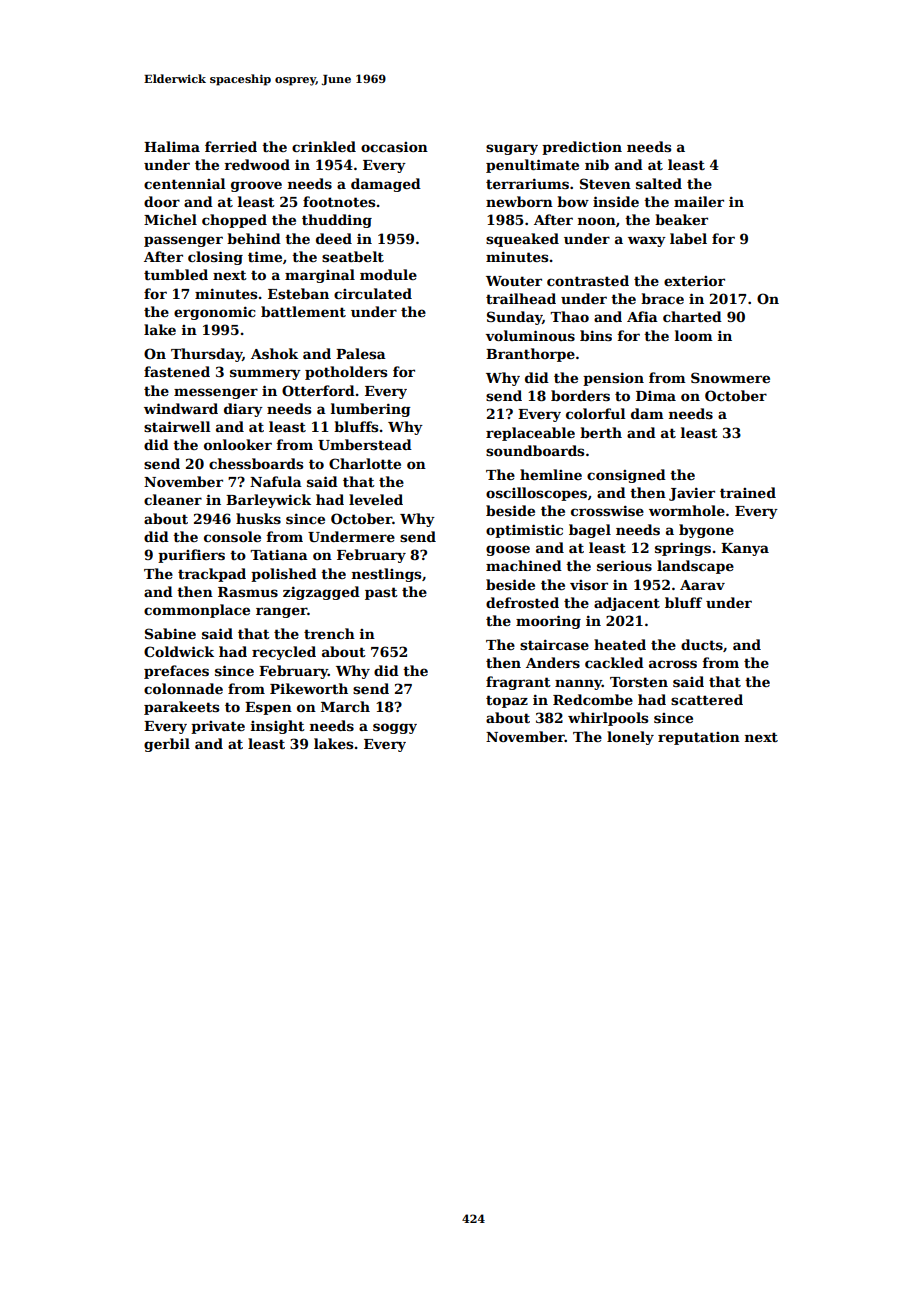 The width and height of the document is (924, 1311). Describe the element at coordinates (181, 708) in the document. I see `parakeets` at that location.
